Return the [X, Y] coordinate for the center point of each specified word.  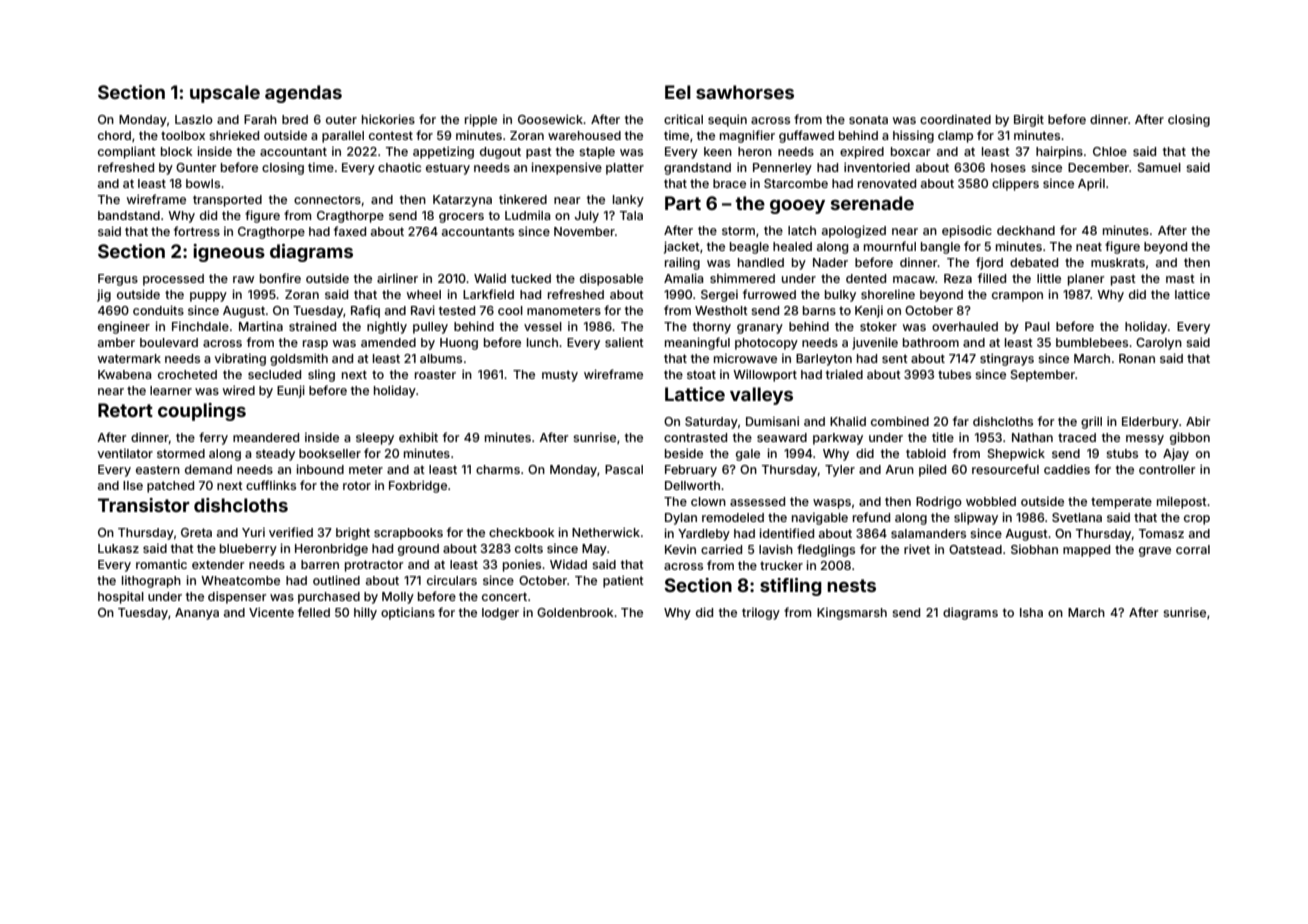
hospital [121, 597]
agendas [303, 94]
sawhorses [745, 92]
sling [321, 376]
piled [932, 470]
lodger [500, 614]
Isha [1031, 612]
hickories [388, 119]
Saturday [711, 423]
